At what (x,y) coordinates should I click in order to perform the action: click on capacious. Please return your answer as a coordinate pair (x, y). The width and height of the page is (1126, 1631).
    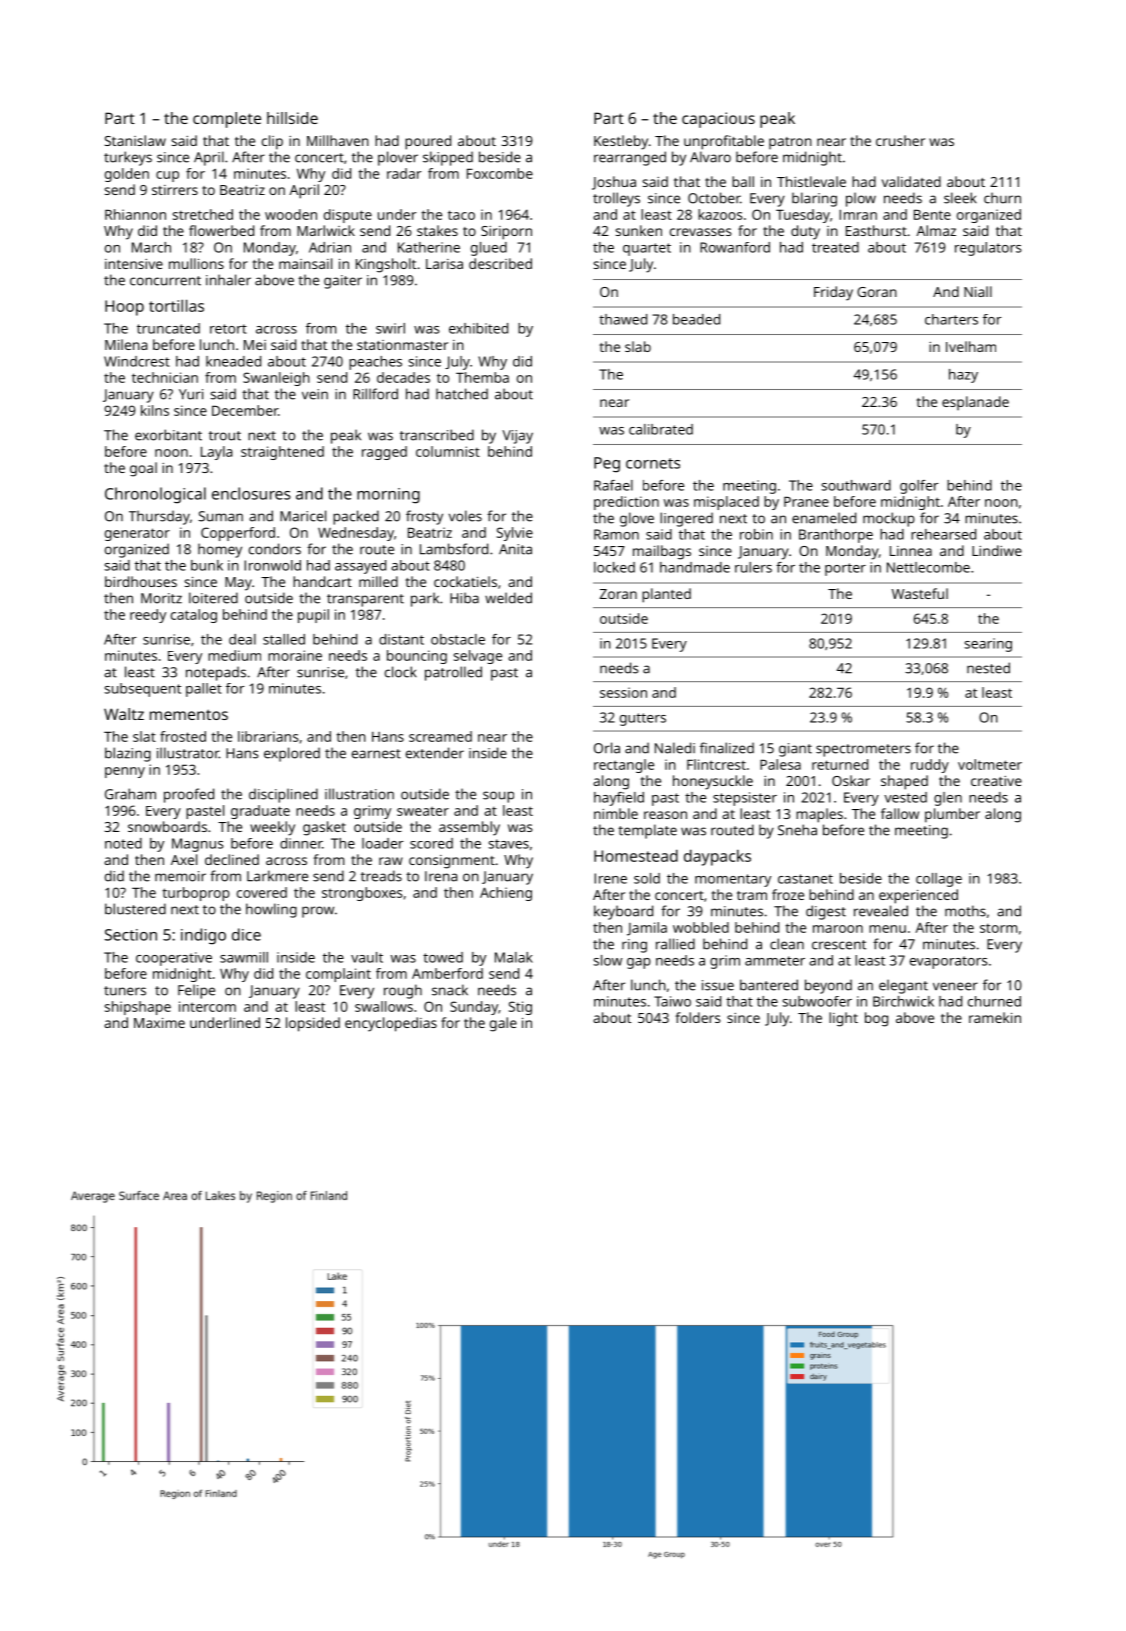
    Looking at the image, I should click on (718, 120).
